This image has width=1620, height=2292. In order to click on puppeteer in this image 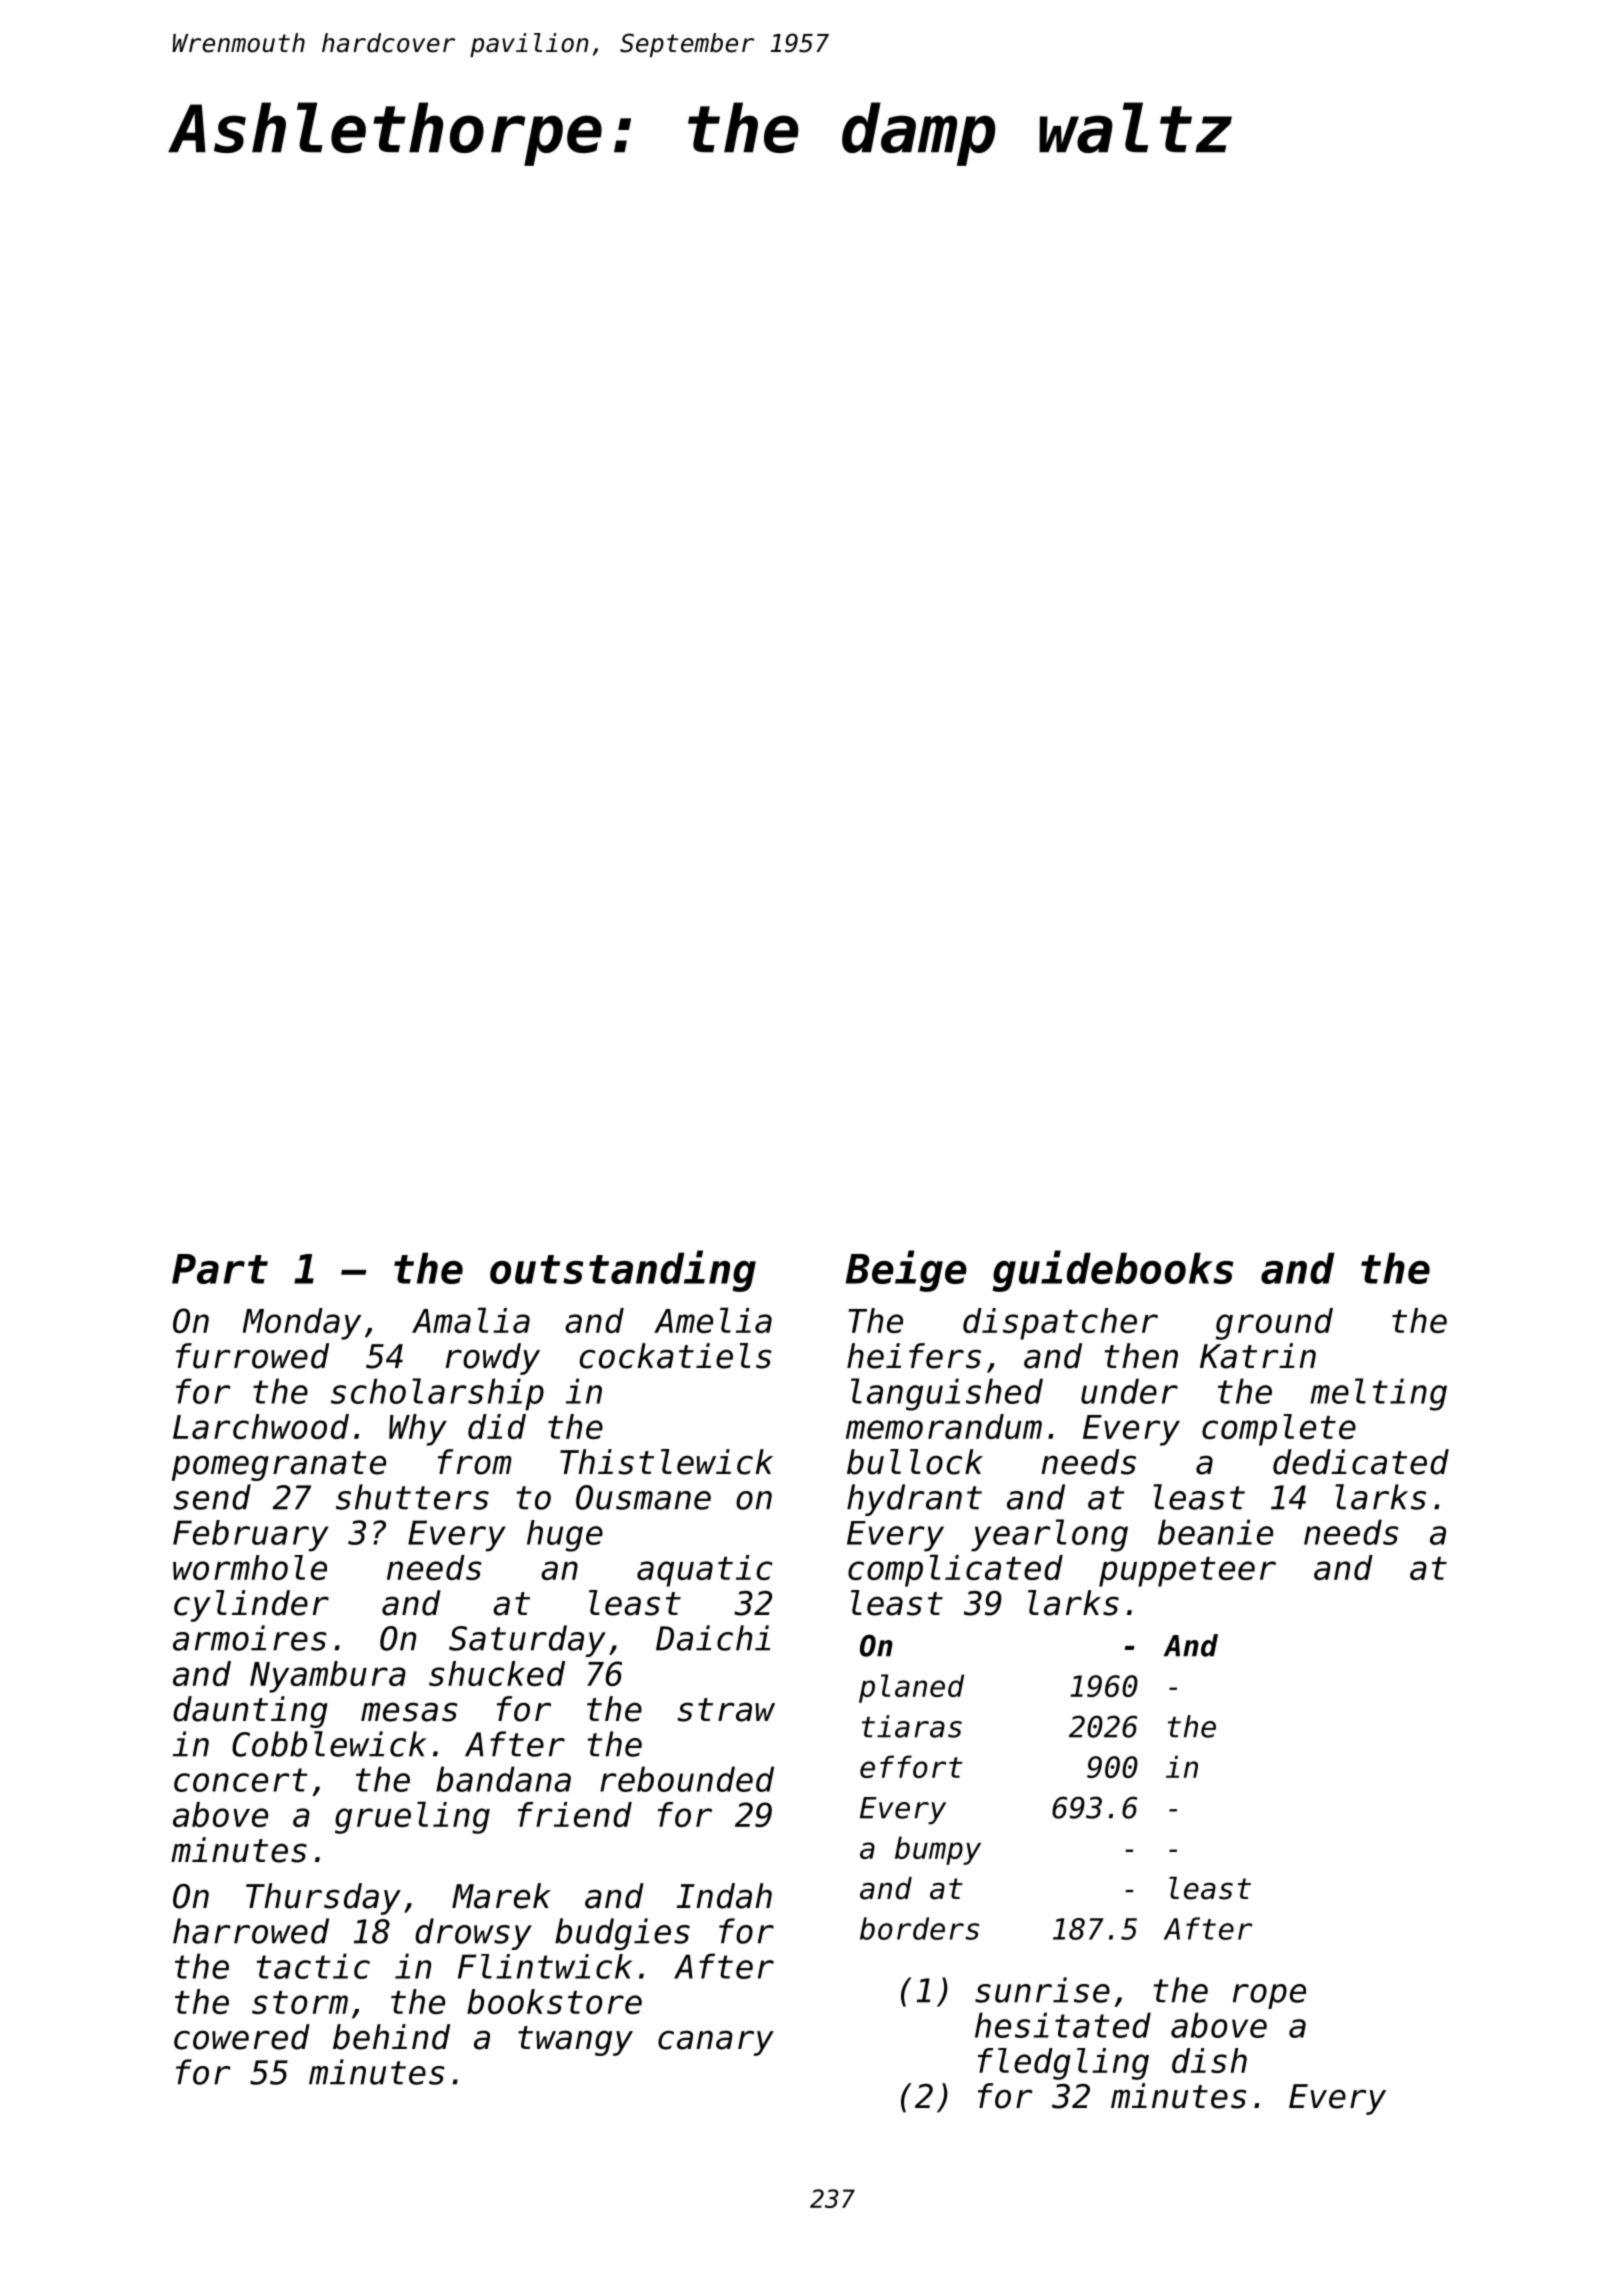, I will do `click(1187, 1572)`.
